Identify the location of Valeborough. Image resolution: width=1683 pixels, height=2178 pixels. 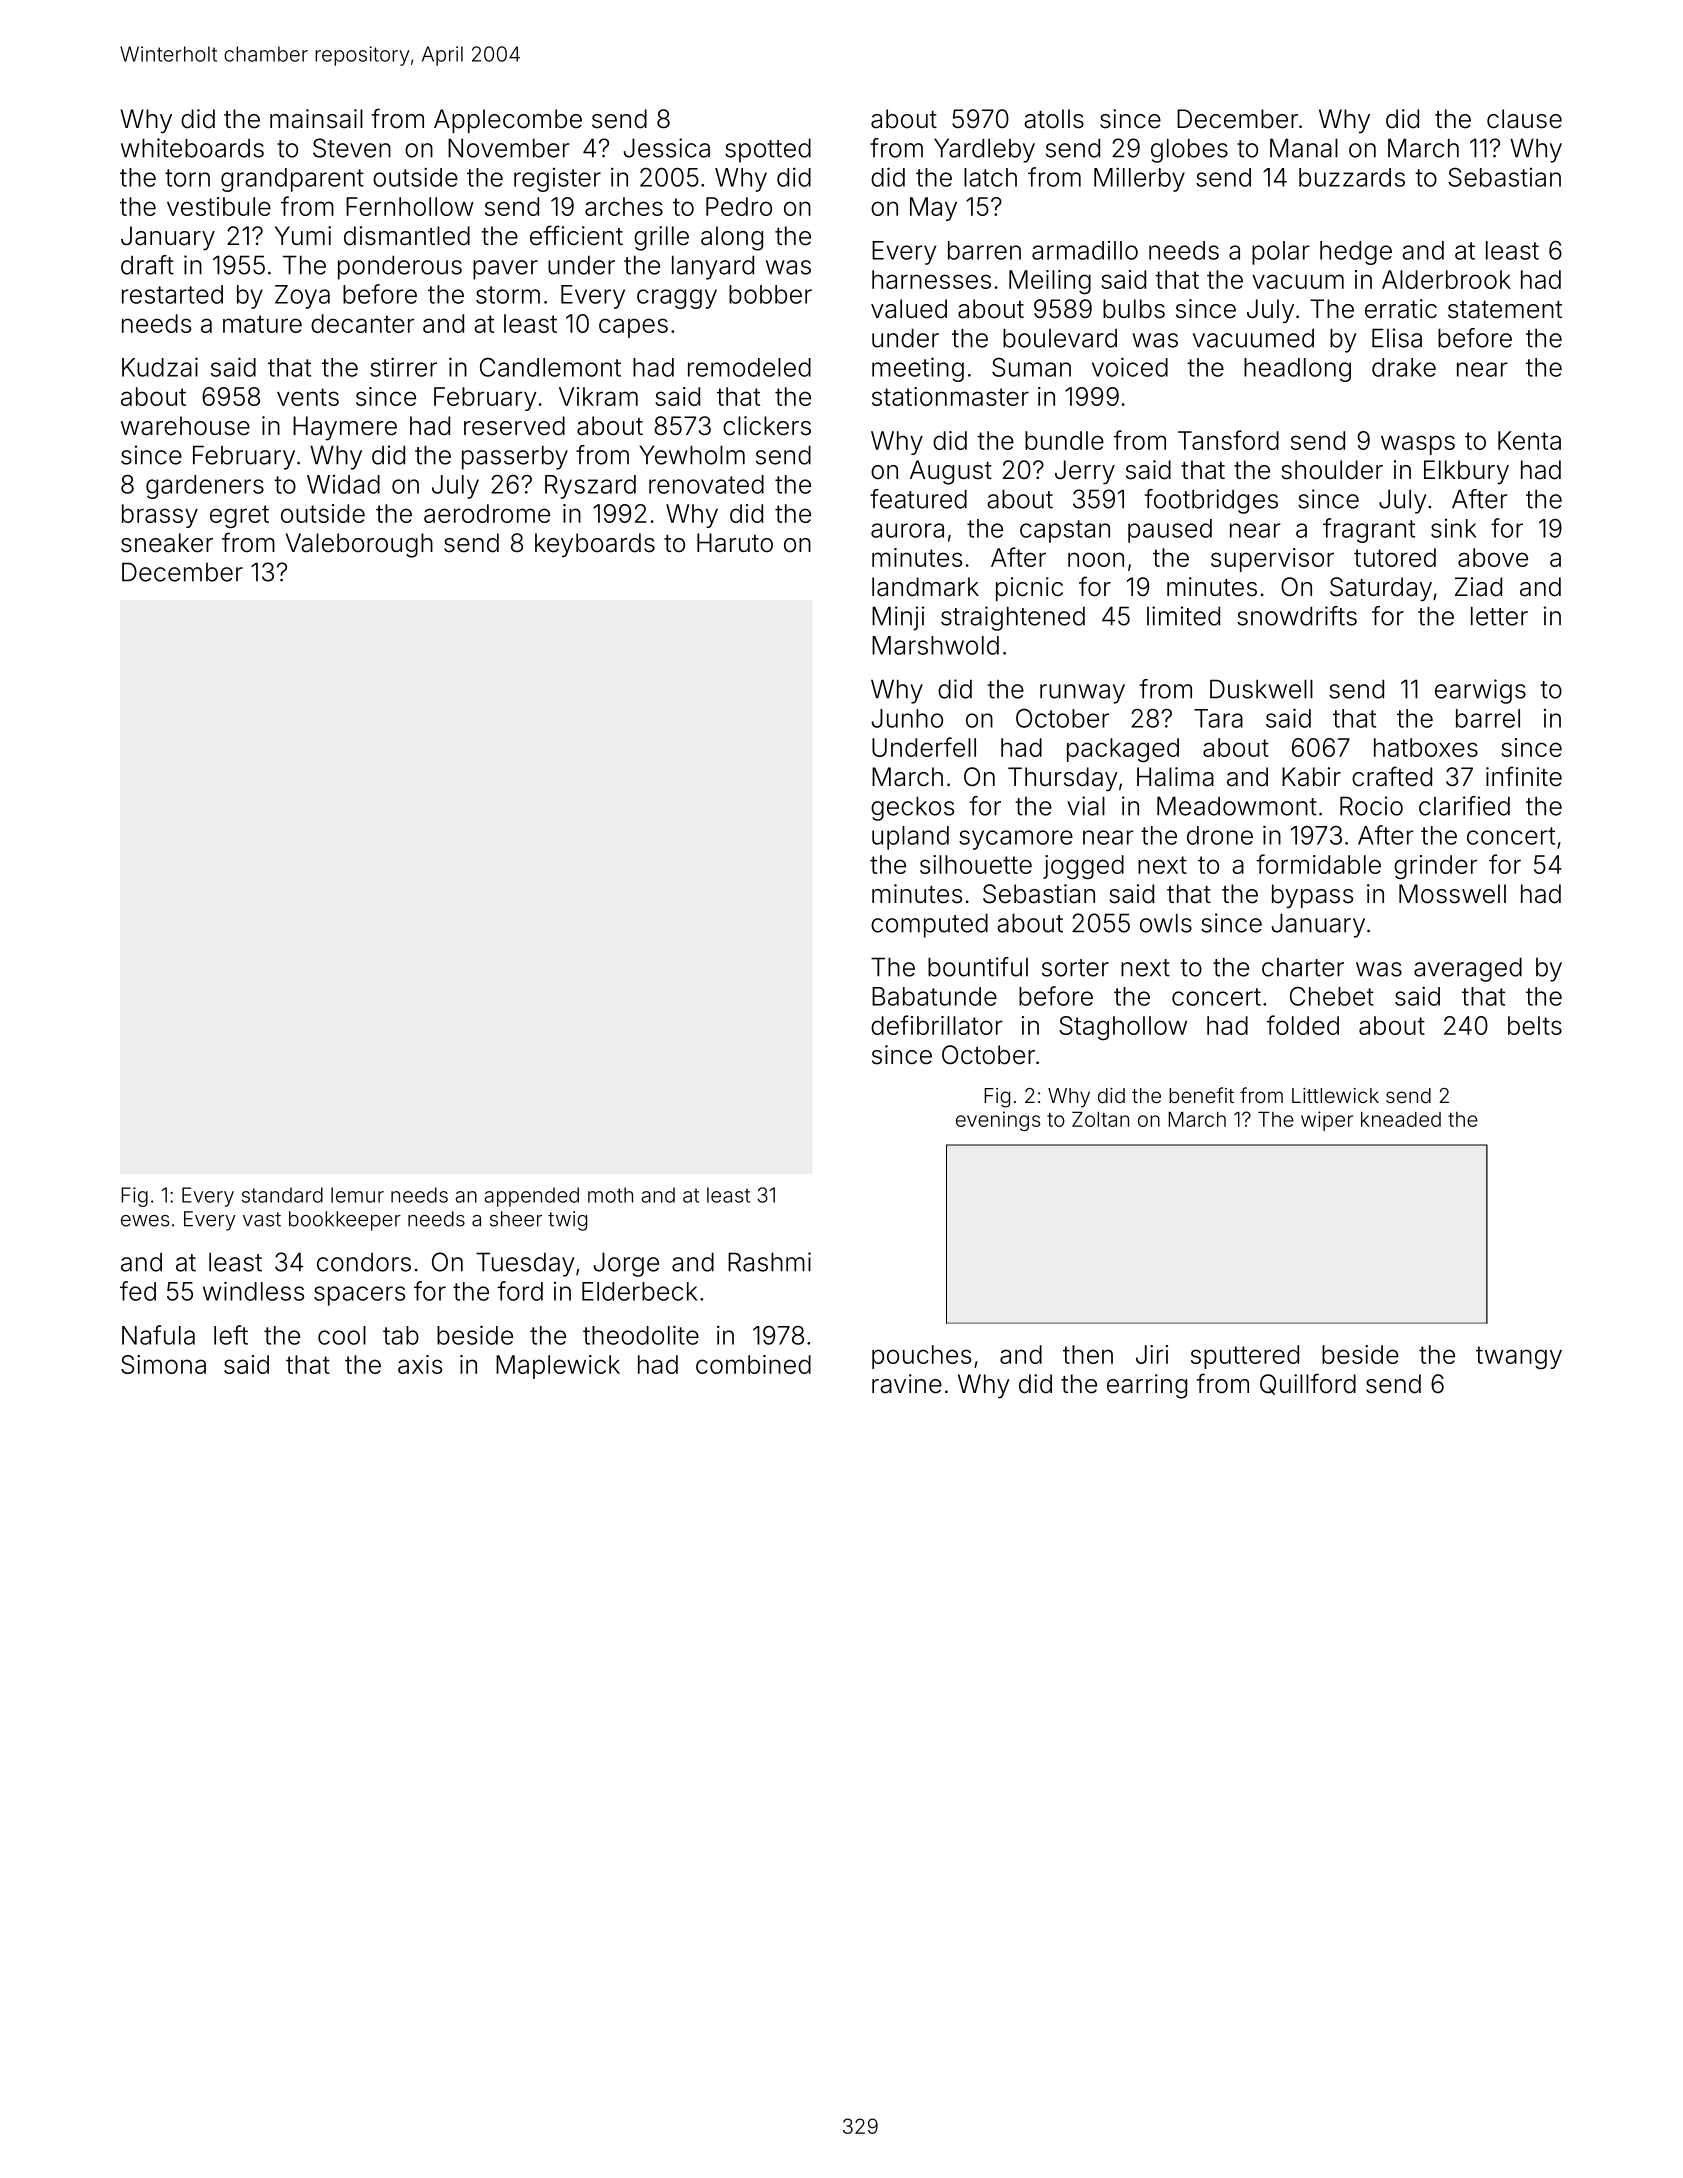
(359, 545).
